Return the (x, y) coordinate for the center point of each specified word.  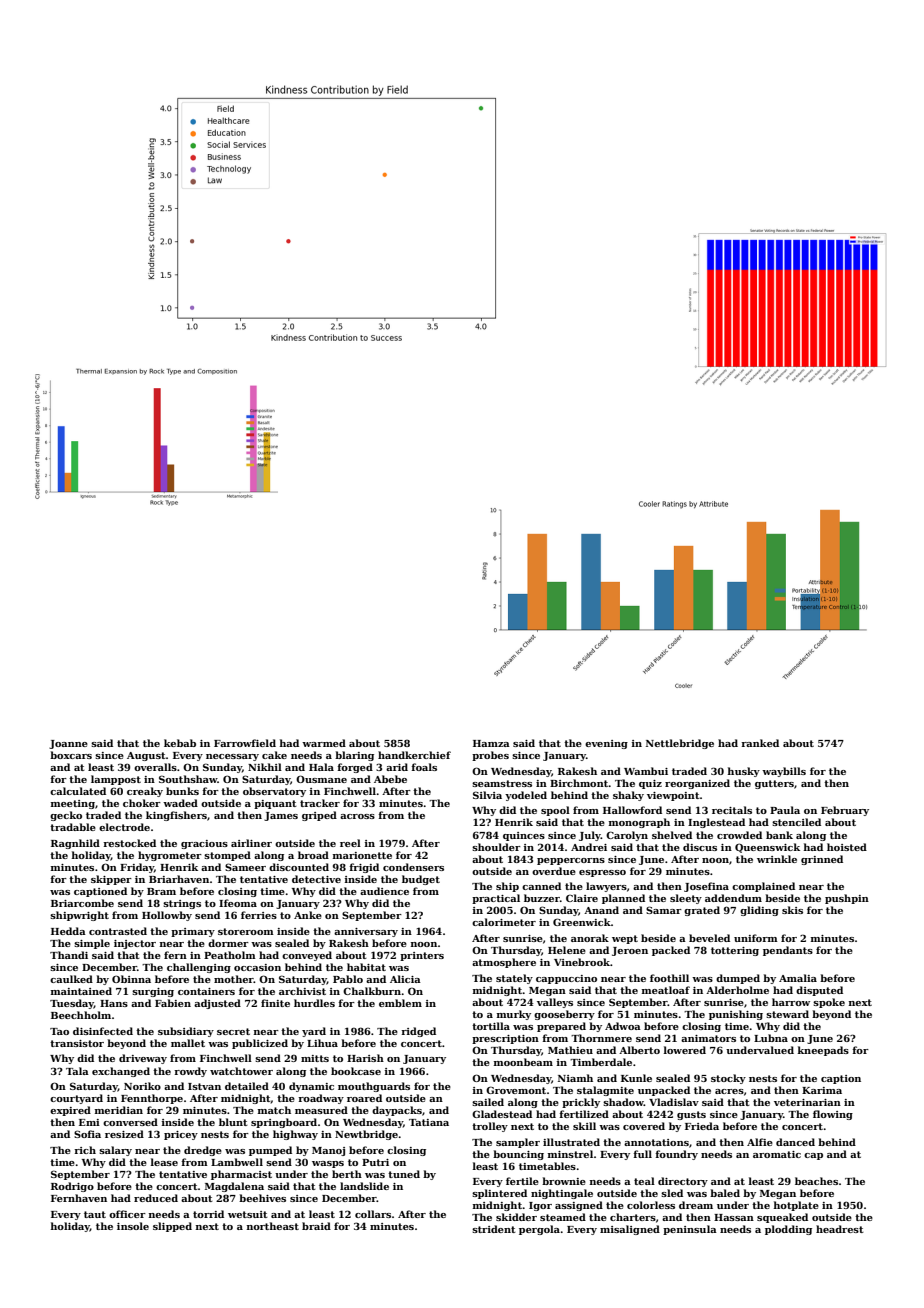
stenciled (796, 822)
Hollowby (167, 916)
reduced (156, 1198)
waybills (784, 772)
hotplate (796, 1206)
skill (584, 1126)
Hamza (491, 743)
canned (541, 886)
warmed (324, 743)
